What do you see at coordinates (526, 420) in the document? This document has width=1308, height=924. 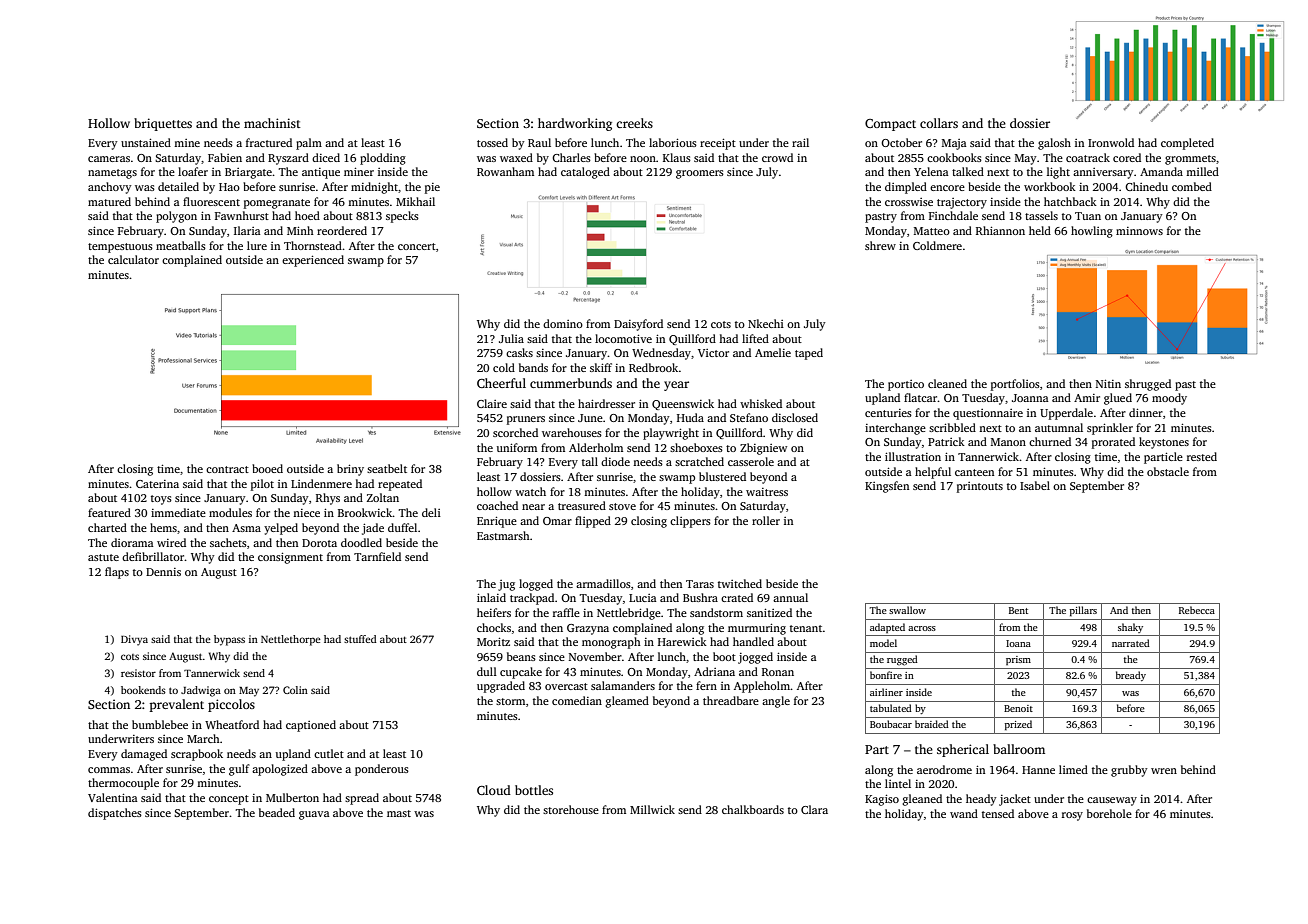 I see `pruners` at bounding box center [526, 420].
